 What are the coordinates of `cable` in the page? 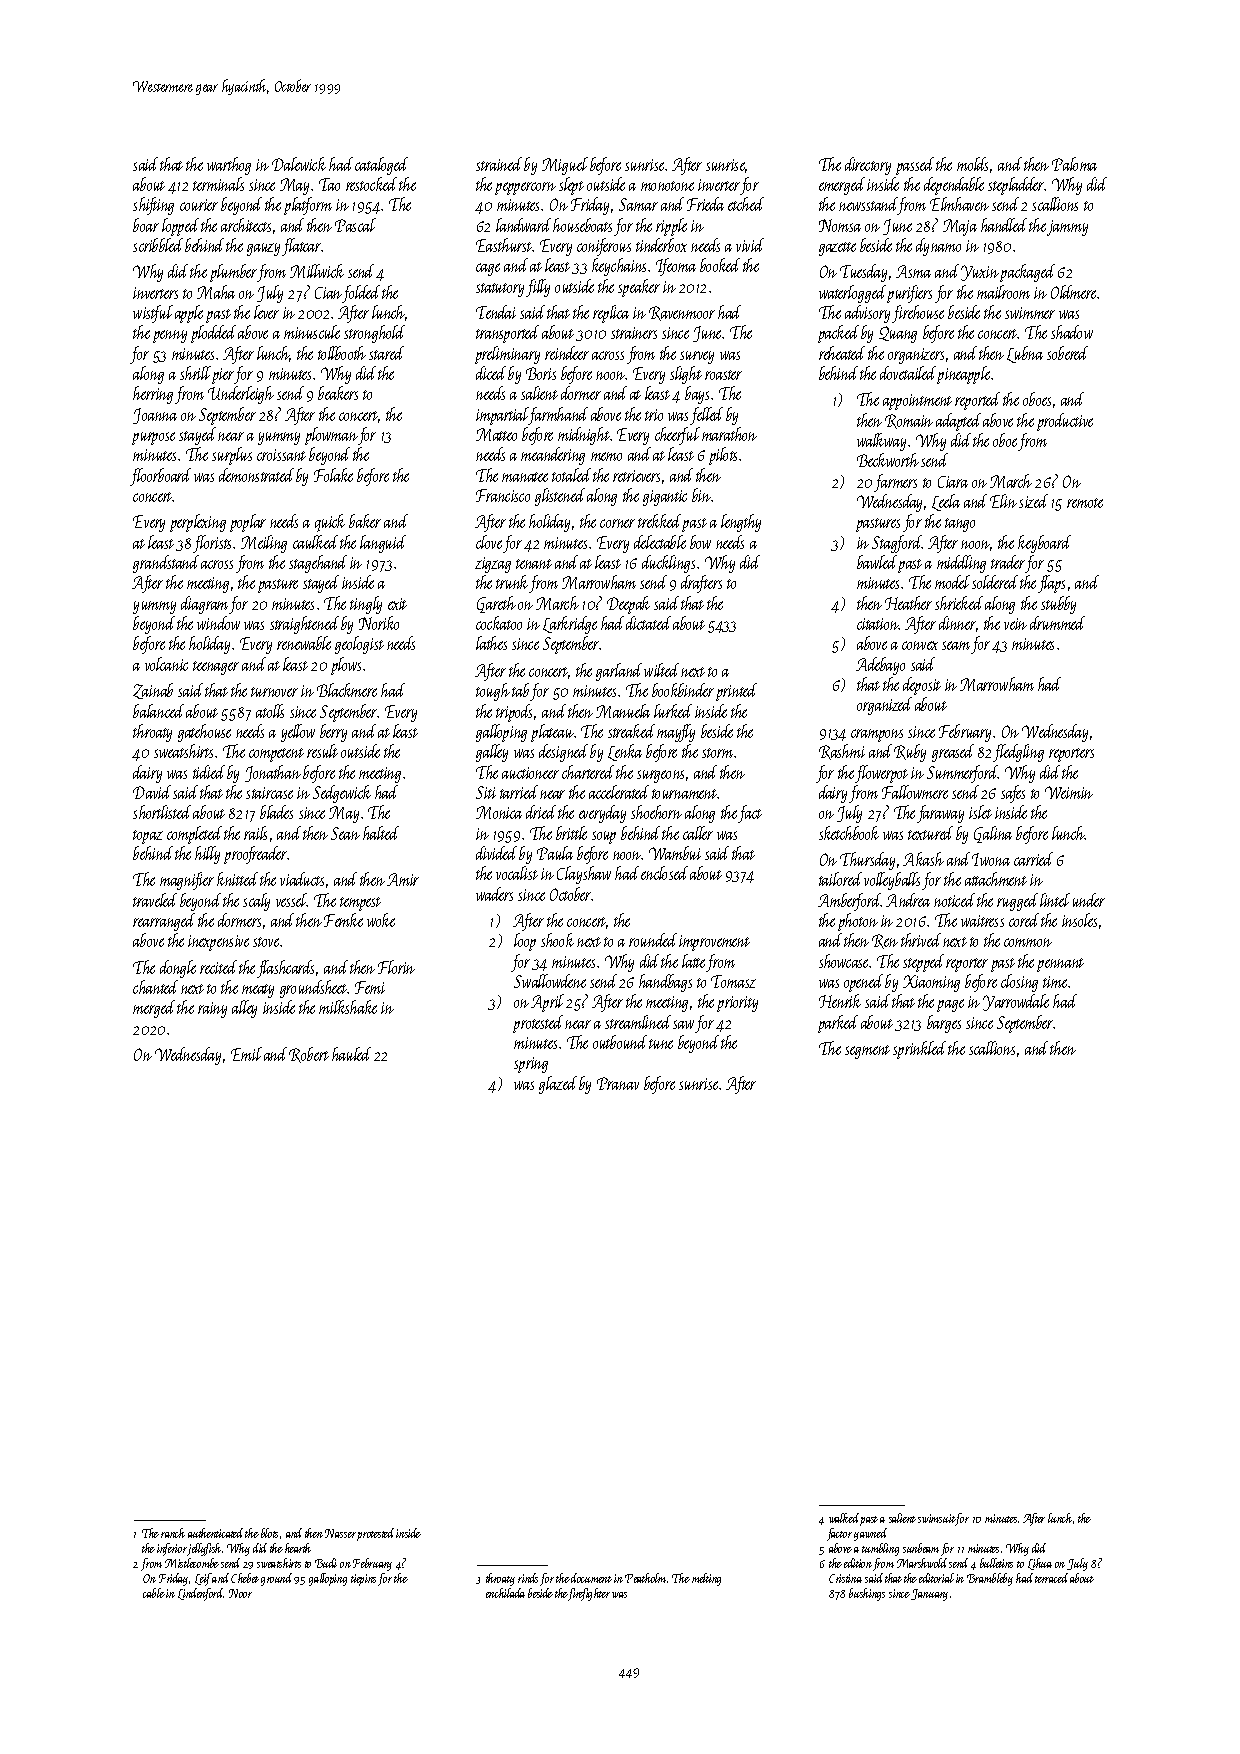 It's located at (154, 1593).
